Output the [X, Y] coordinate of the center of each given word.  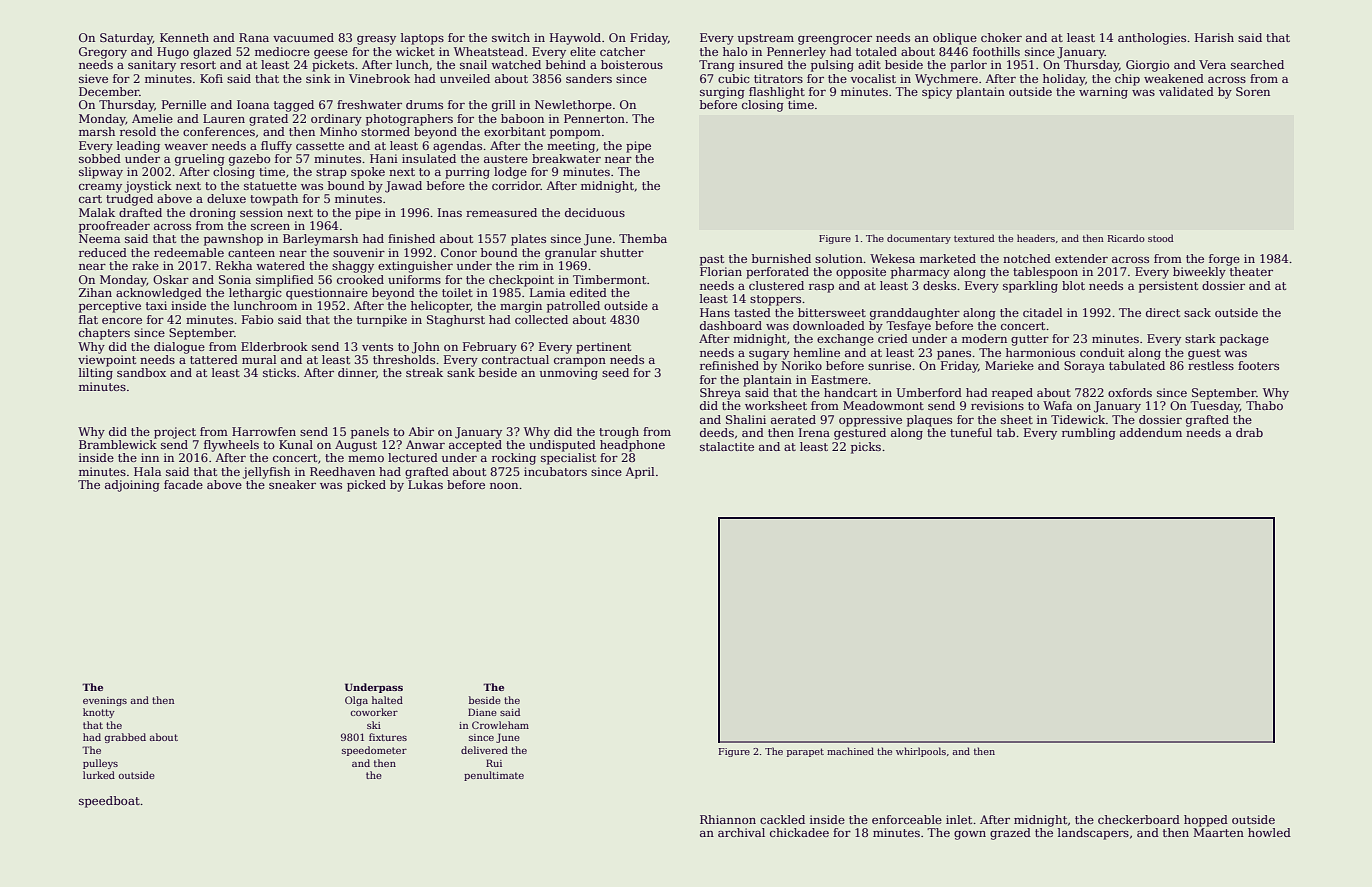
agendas [457, 147]
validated [1186, 91]
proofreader [114, 227]
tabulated [1137, 365]
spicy [937, 93]
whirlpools [921, 752]
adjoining [132, 486]
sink [318, 78]
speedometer [374, 751]
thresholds [404, 359]
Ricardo [1126, 238]
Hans [715, 312]
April [640, 473]
